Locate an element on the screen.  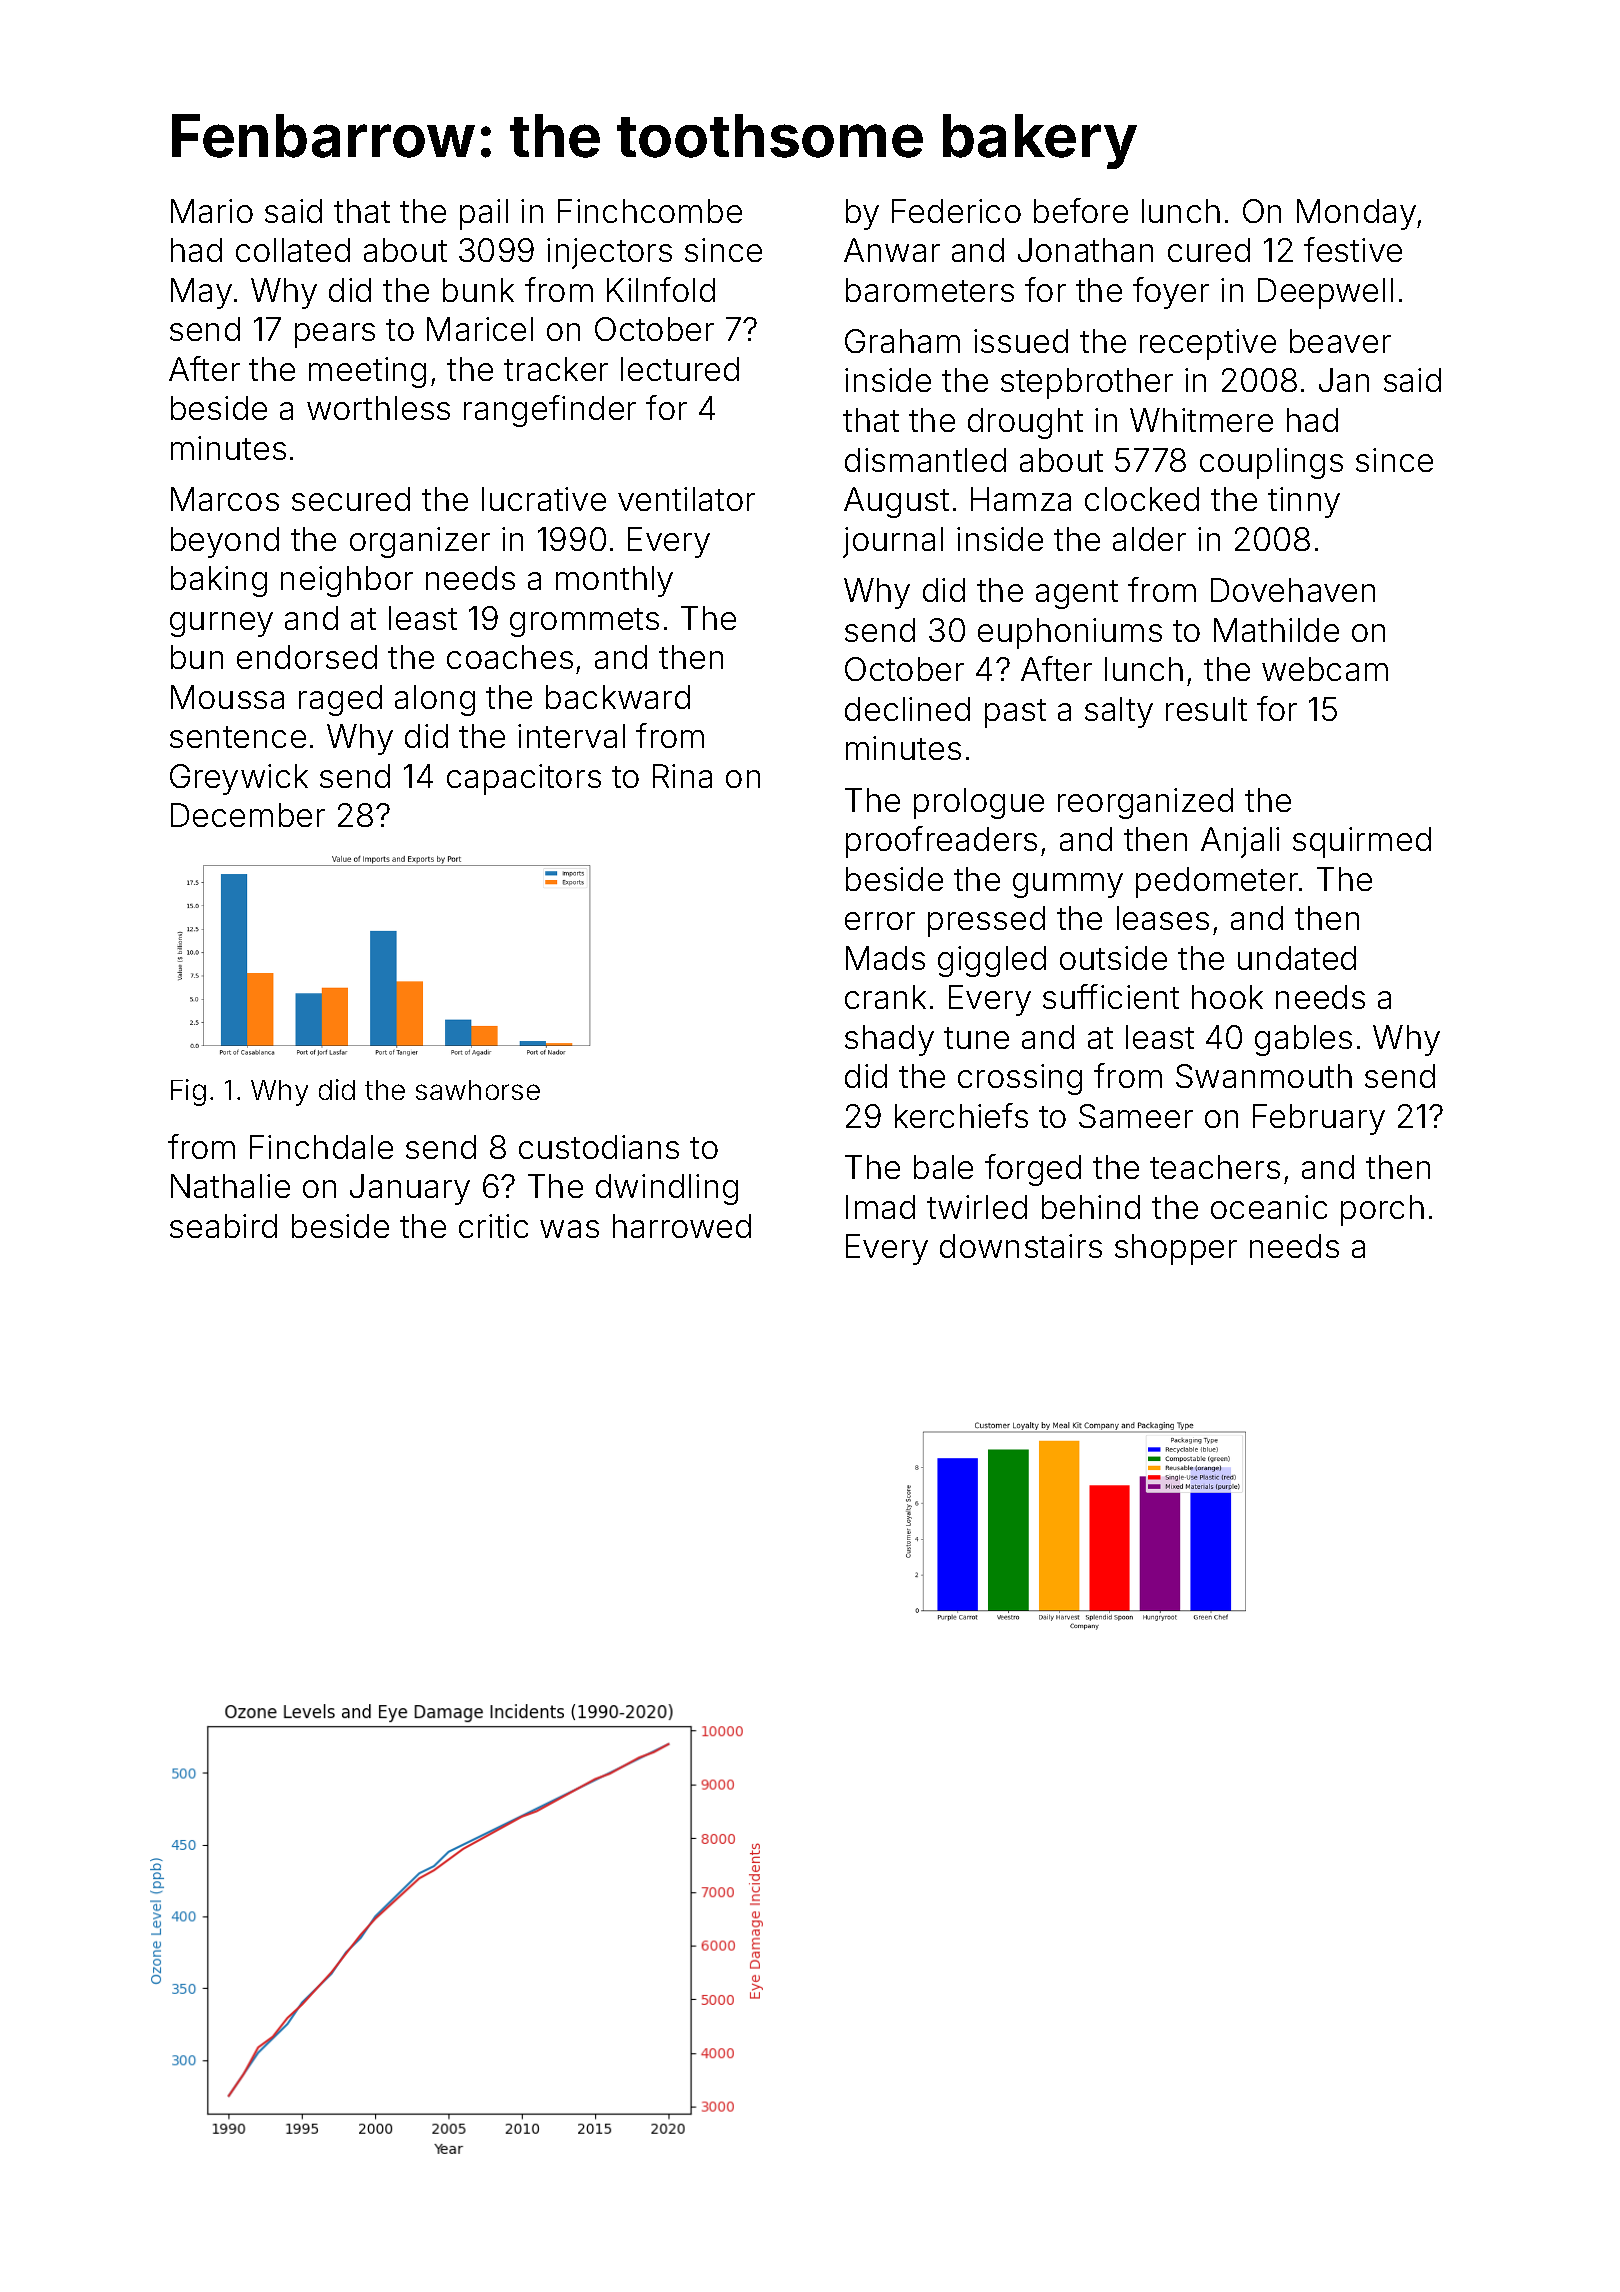
undated is located at coordinates (1297, 958).
